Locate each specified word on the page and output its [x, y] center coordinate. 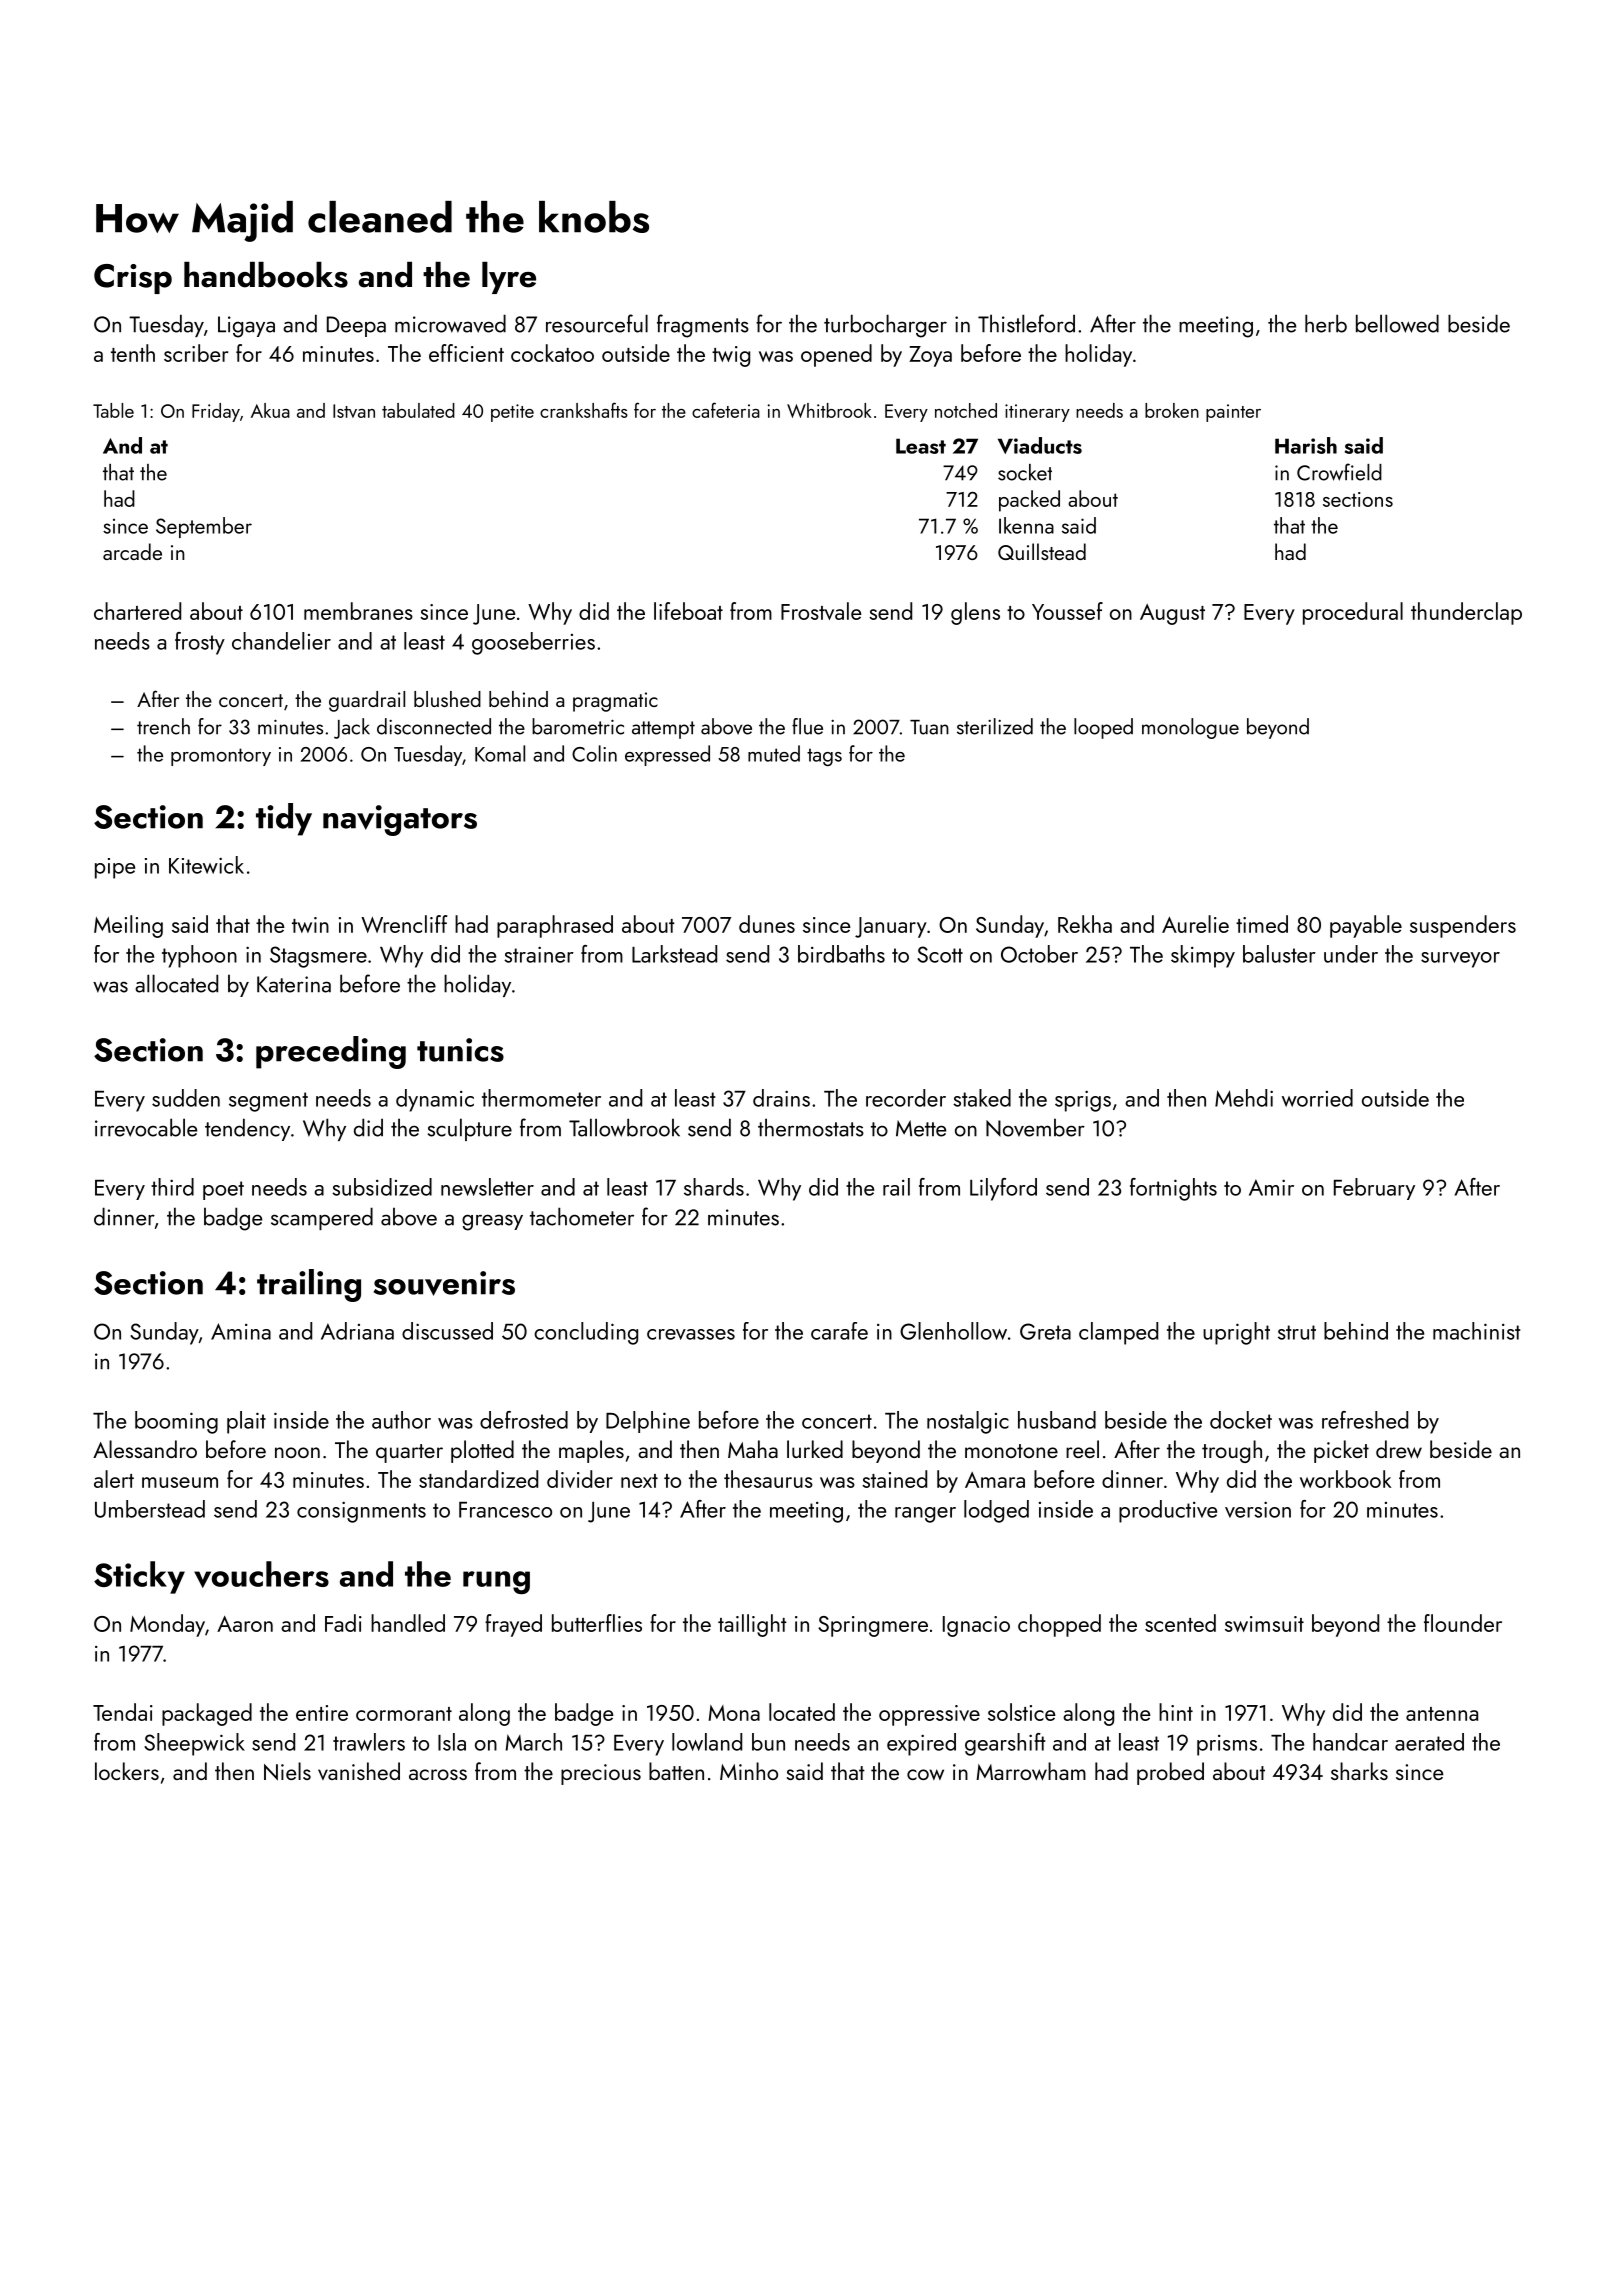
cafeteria [726, 410]
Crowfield [1339, 472]
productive [1168, 1511]
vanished [359, 1771]
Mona [734, 1713]
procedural [1353, 613]
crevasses [691, 1334]
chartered [137, 611]
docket [1241, 1420]
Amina [241, 1331]
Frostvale [821, 611]
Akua [270, 410]
